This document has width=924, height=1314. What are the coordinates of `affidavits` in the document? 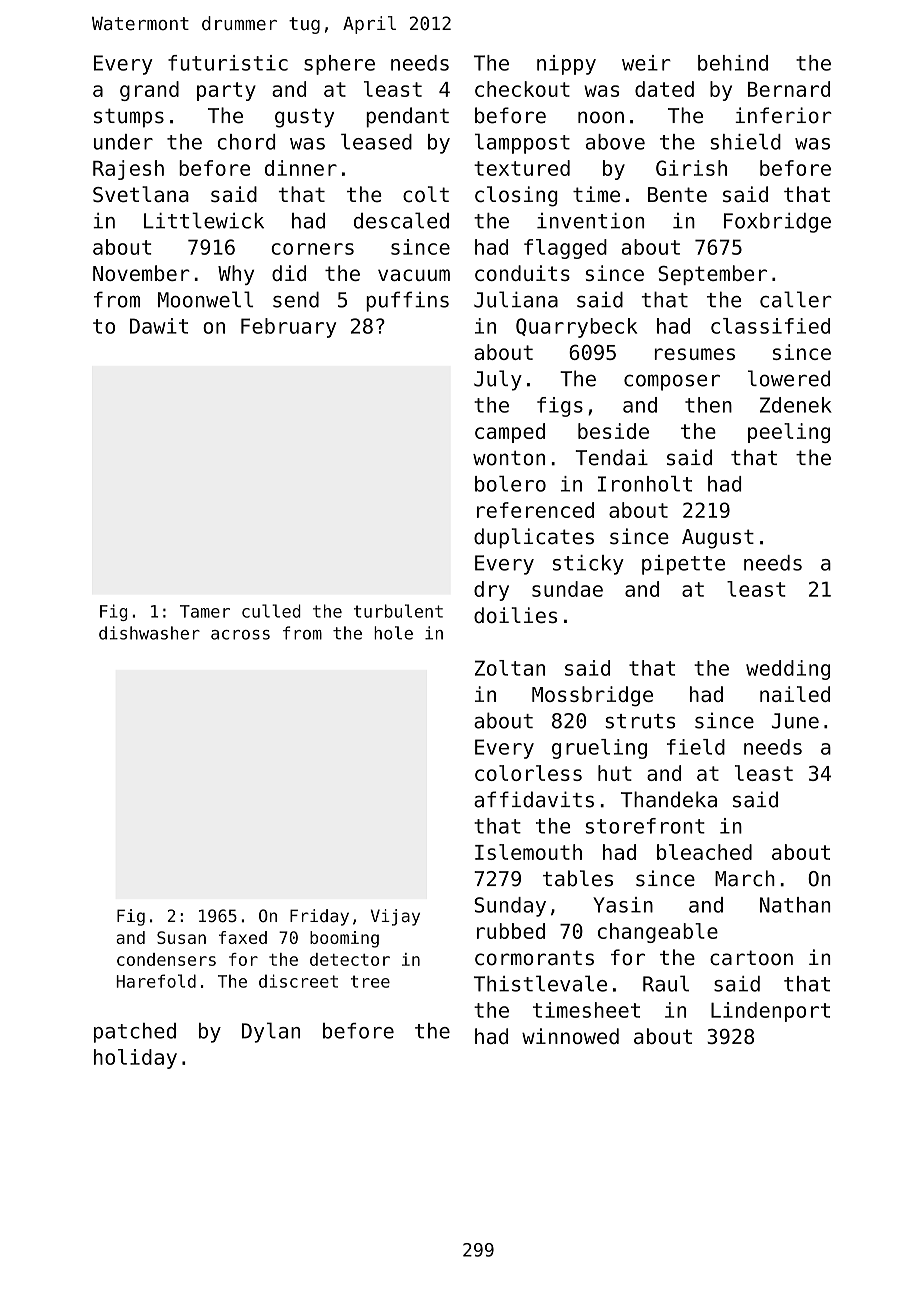 It's located at (534, 799).
